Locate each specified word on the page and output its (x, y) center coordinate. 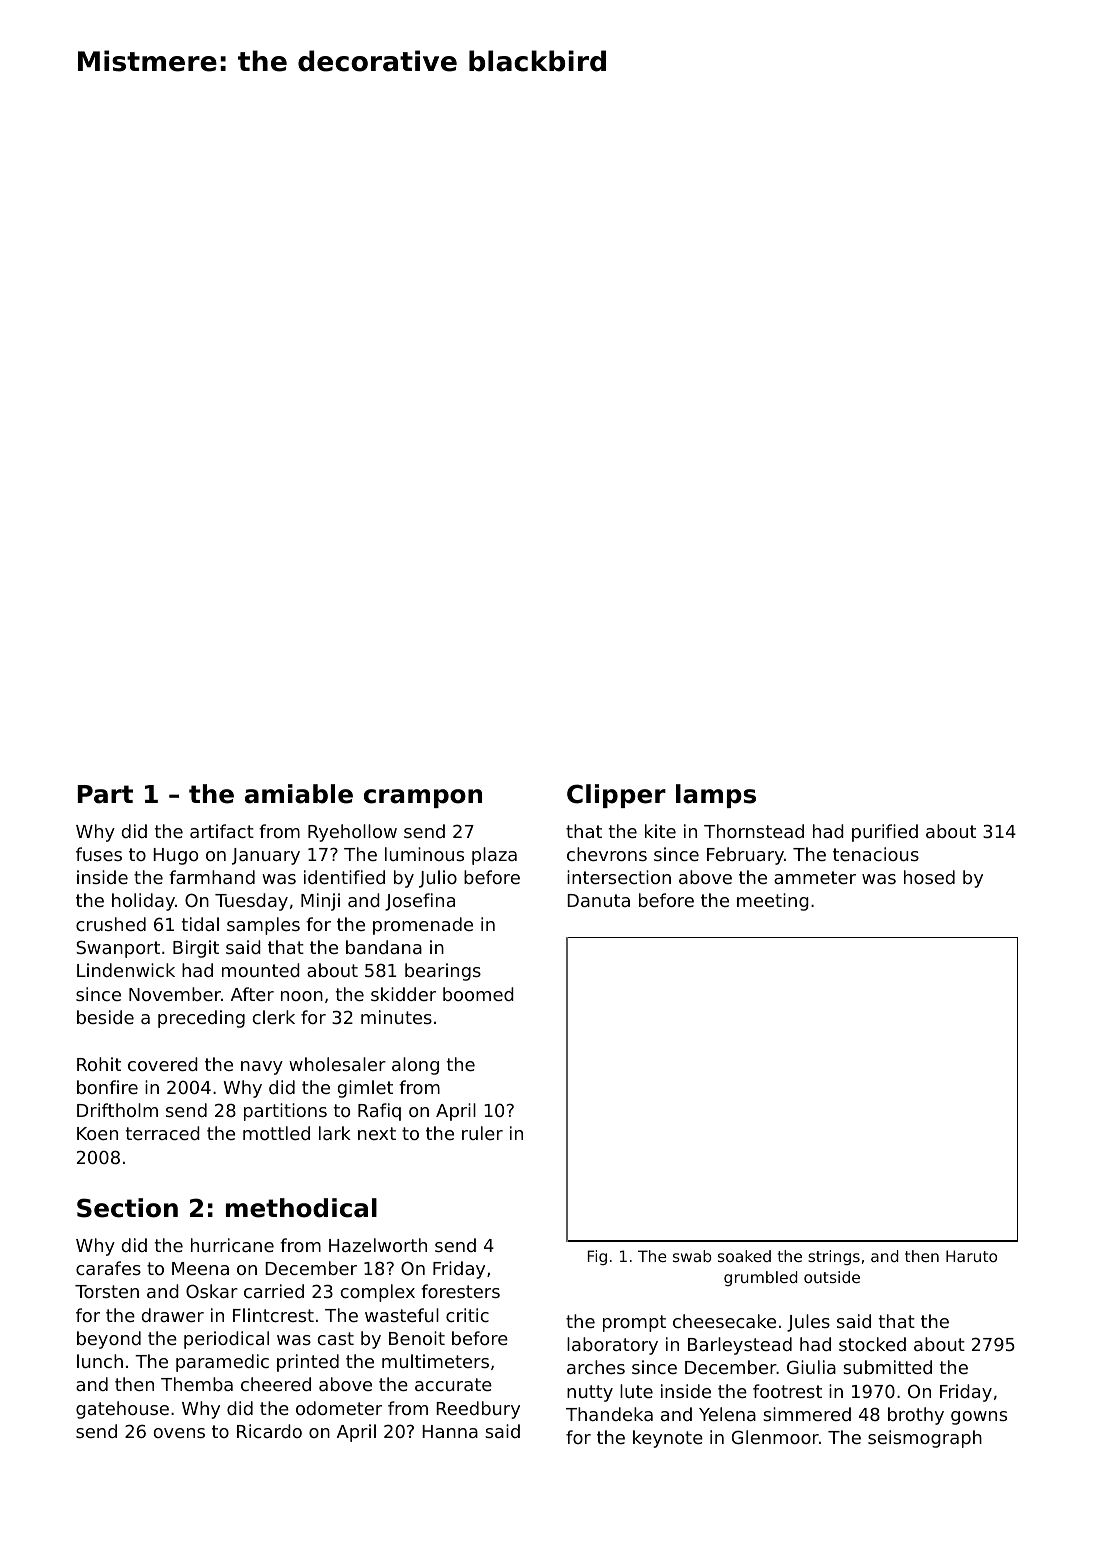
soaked (744, 1256)
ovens (179, 1433)
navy (262, 1068)
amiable (299, 794)
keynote (668, 1439)
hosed (929, 877)
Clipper (616, 796)
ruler (482, 1133)
